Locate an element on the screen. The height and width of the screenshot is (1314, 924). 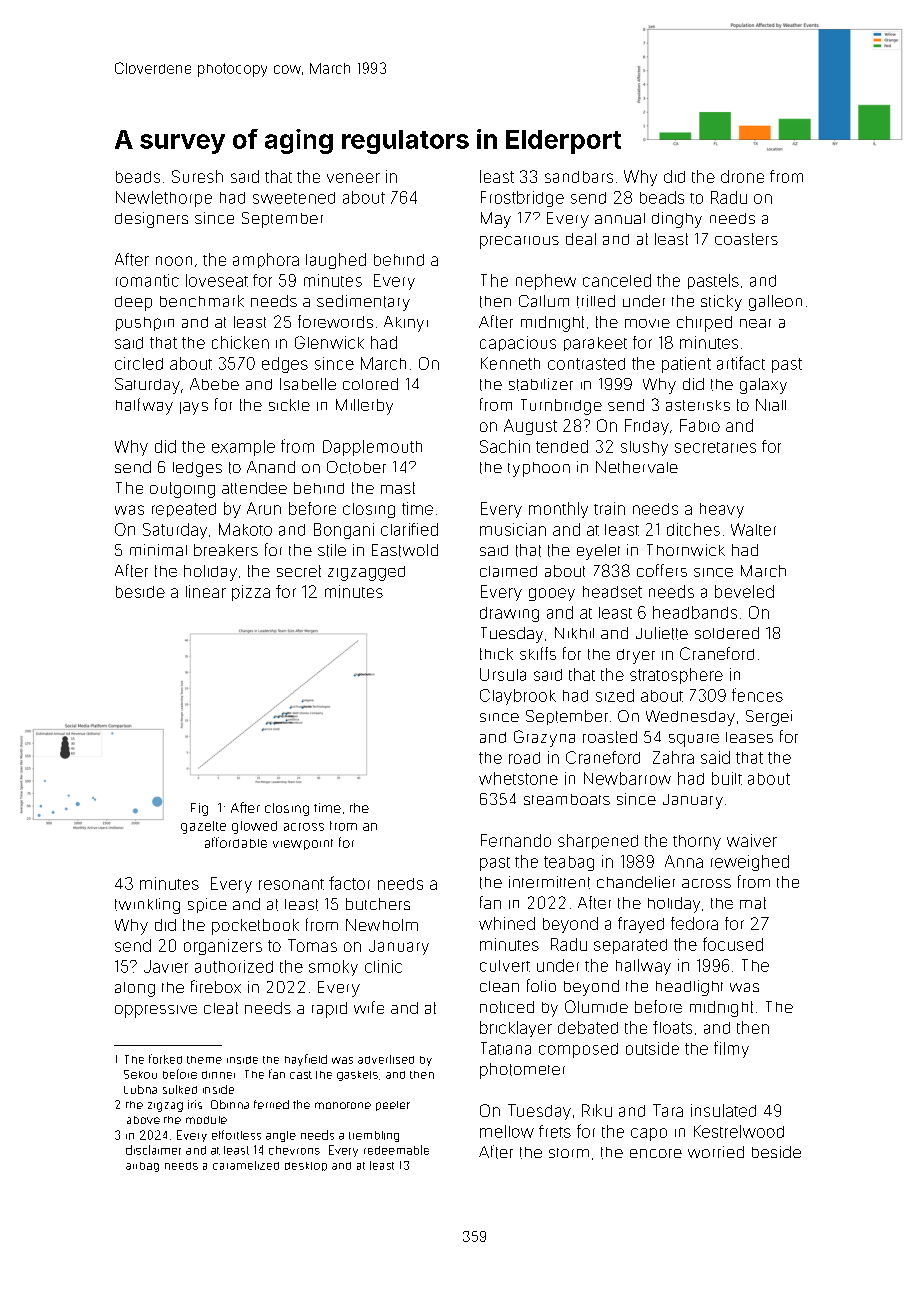
coasters is located at coordinates (746, 239).
